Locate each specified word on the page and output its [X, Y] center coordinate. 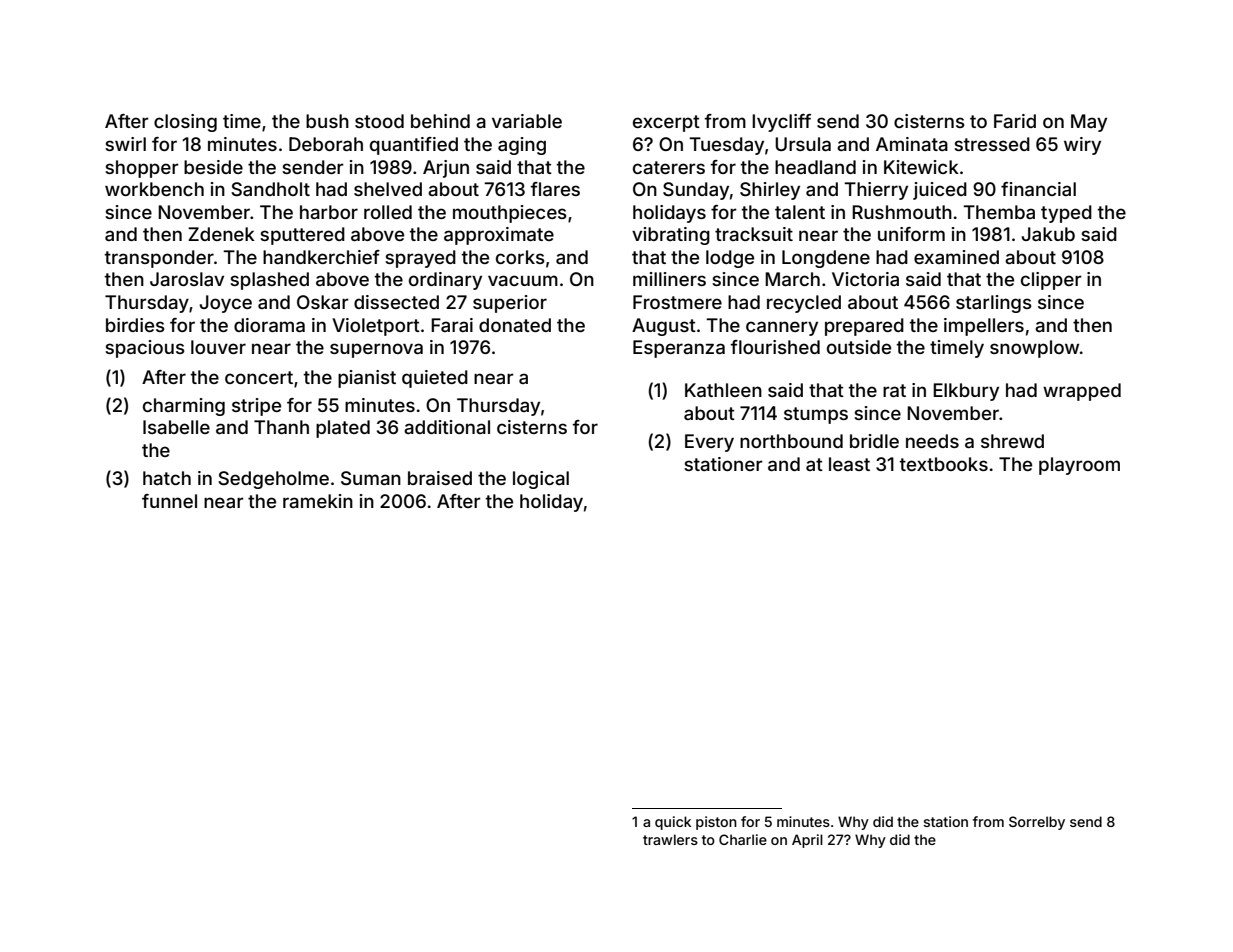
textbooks [944, 464]
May [1089, 123]
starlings [994, 304]
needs [932, 441]
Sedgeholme [273, 480]
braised [440, 478]
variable [527, 121]
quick [673, 823]
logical [541, 480]
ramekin [318, 501]
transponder [159, 259]
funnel [169, 501]
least [849, 464]
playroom [1079, 466]
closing [185, 123]
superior [510, 304]
